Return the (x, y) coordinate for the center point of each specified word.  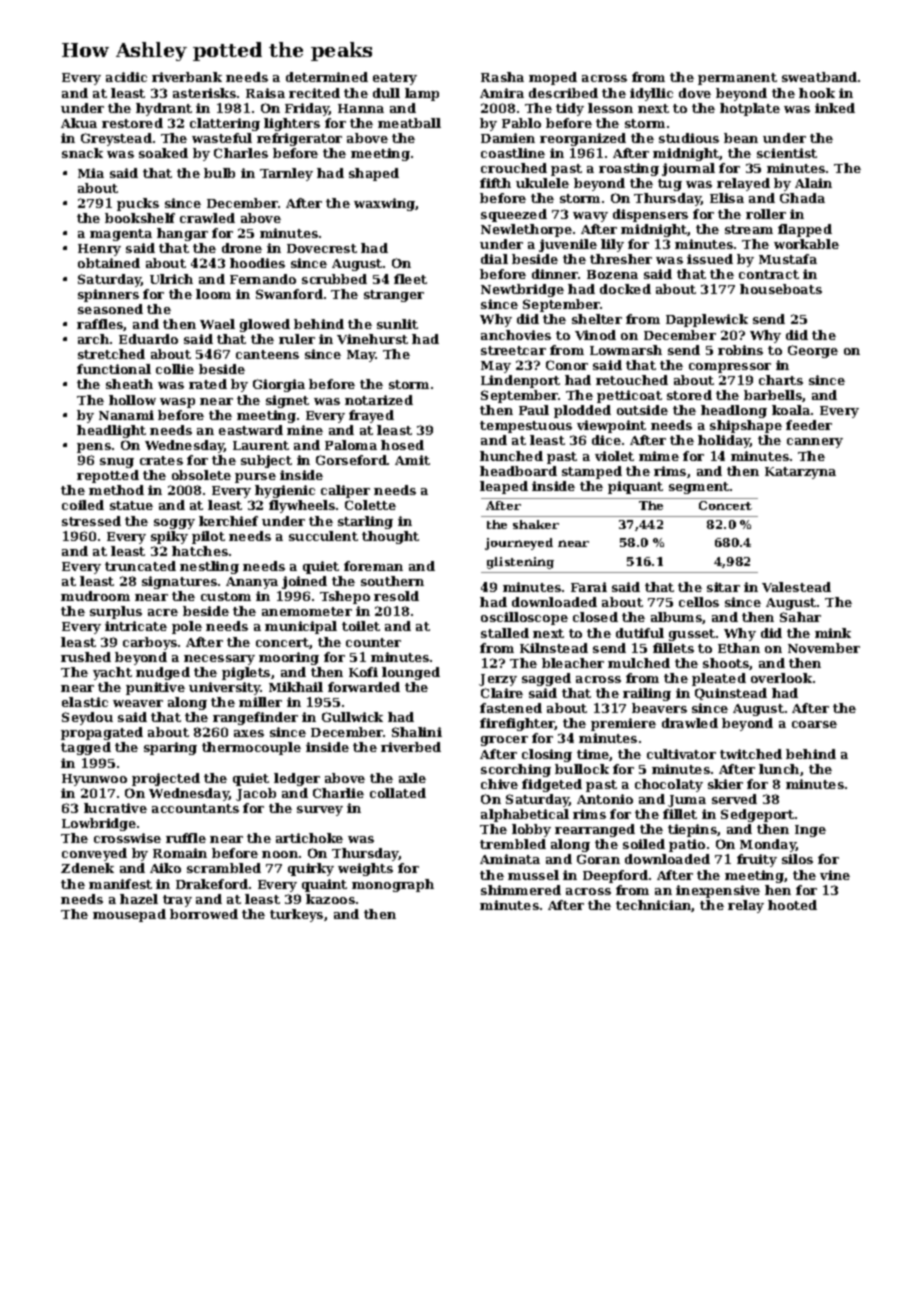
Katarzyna (800, 473)
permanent (737, 79)
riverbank (187, 77)
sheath (129, 384)
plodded (582, 411)
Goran (598, 859)
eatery (395, 79)
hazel (139, 899)
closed (595, 617)
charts (781, 380)
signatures (179, 582)
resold (396, 596)
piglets (246, 673)
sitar (723, 587)
